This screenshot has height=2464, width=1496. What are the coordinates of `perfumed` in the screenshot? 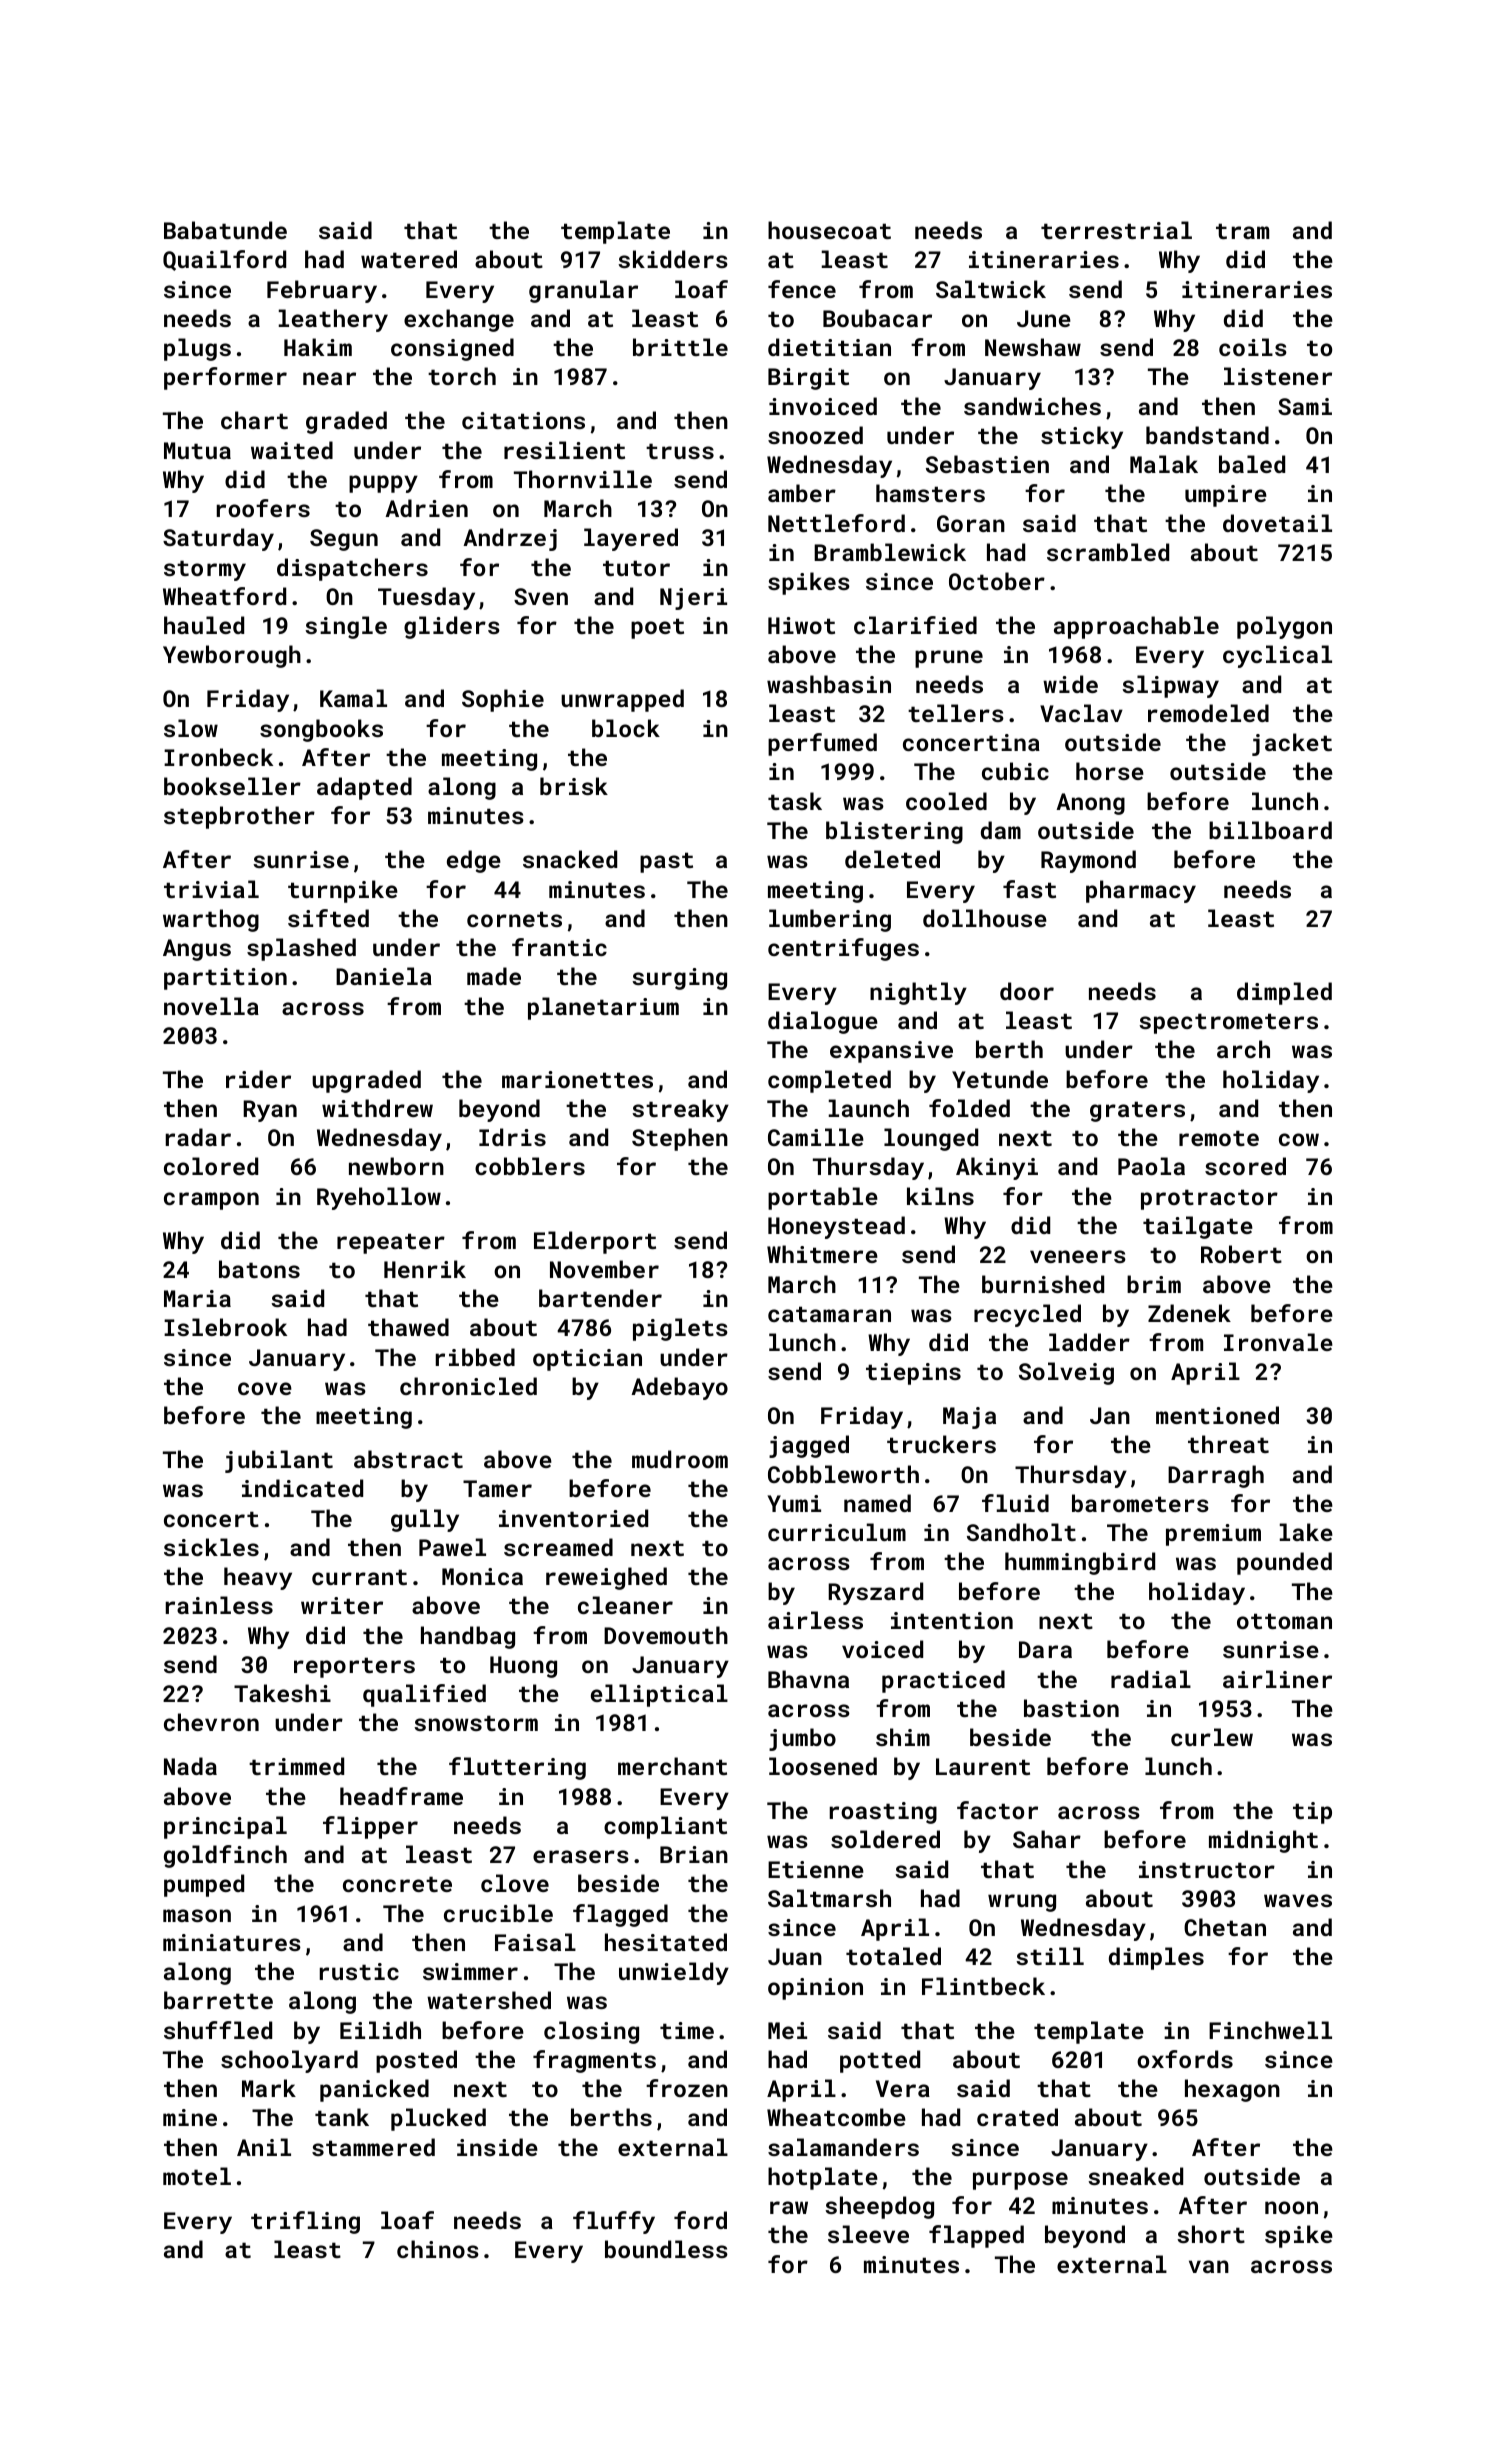 It's located at (822, 744).
